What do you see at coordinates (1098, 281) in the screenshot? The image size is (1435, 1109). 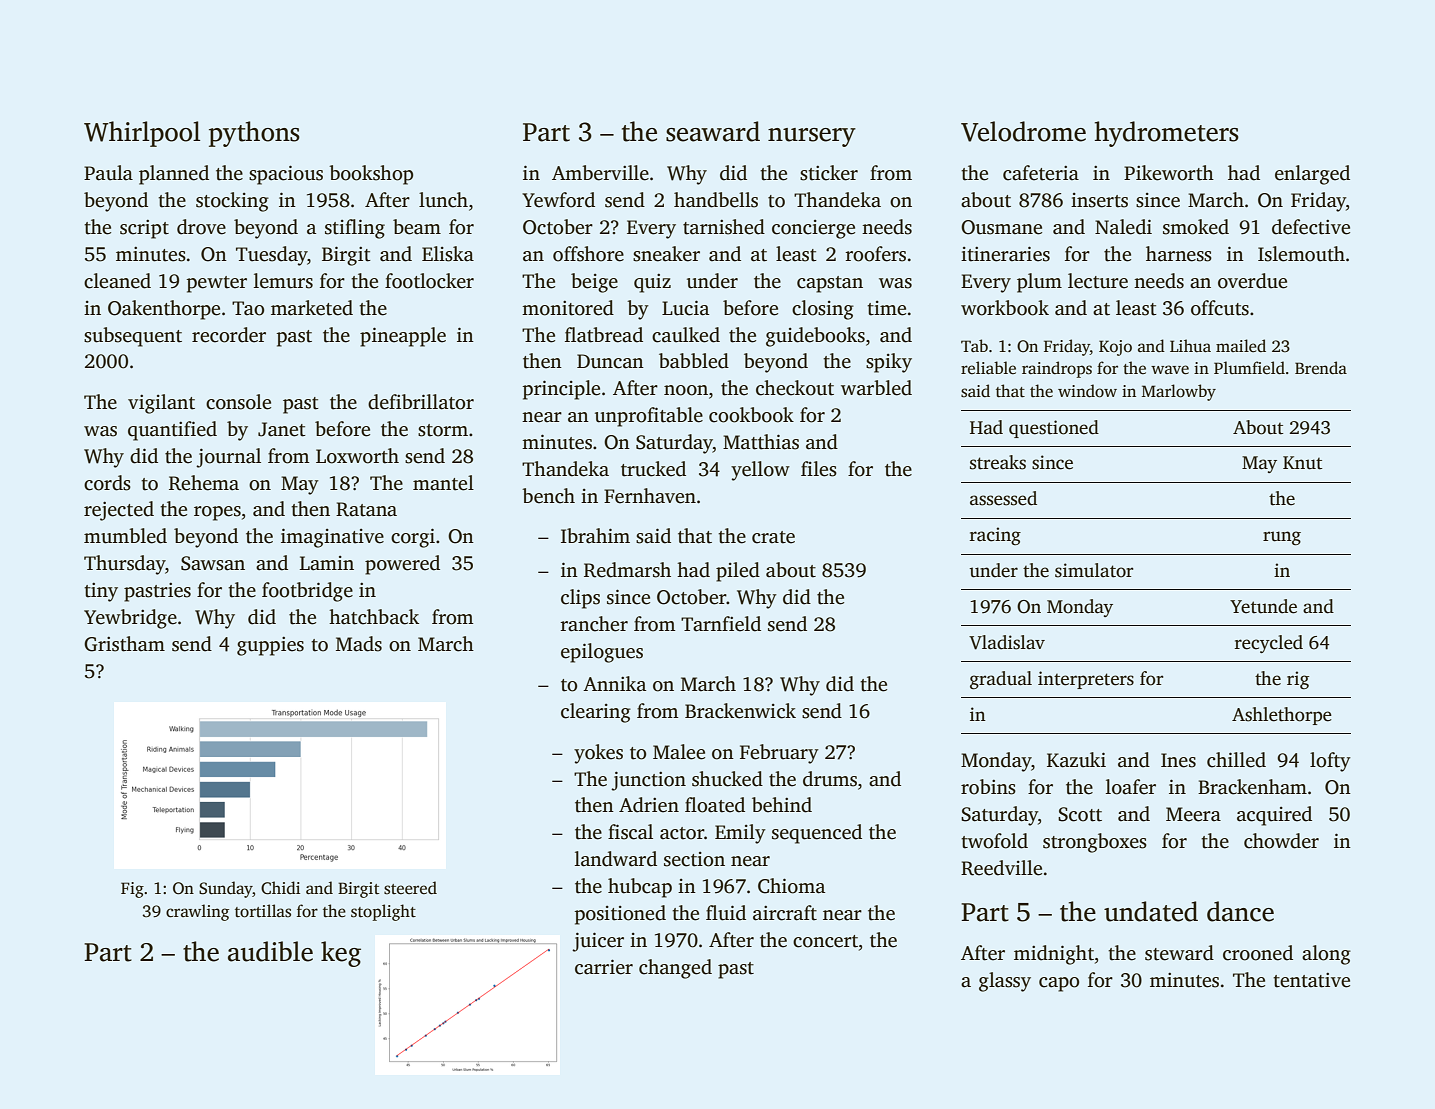 I see `lecture` at bounding box center [1098, 281].
